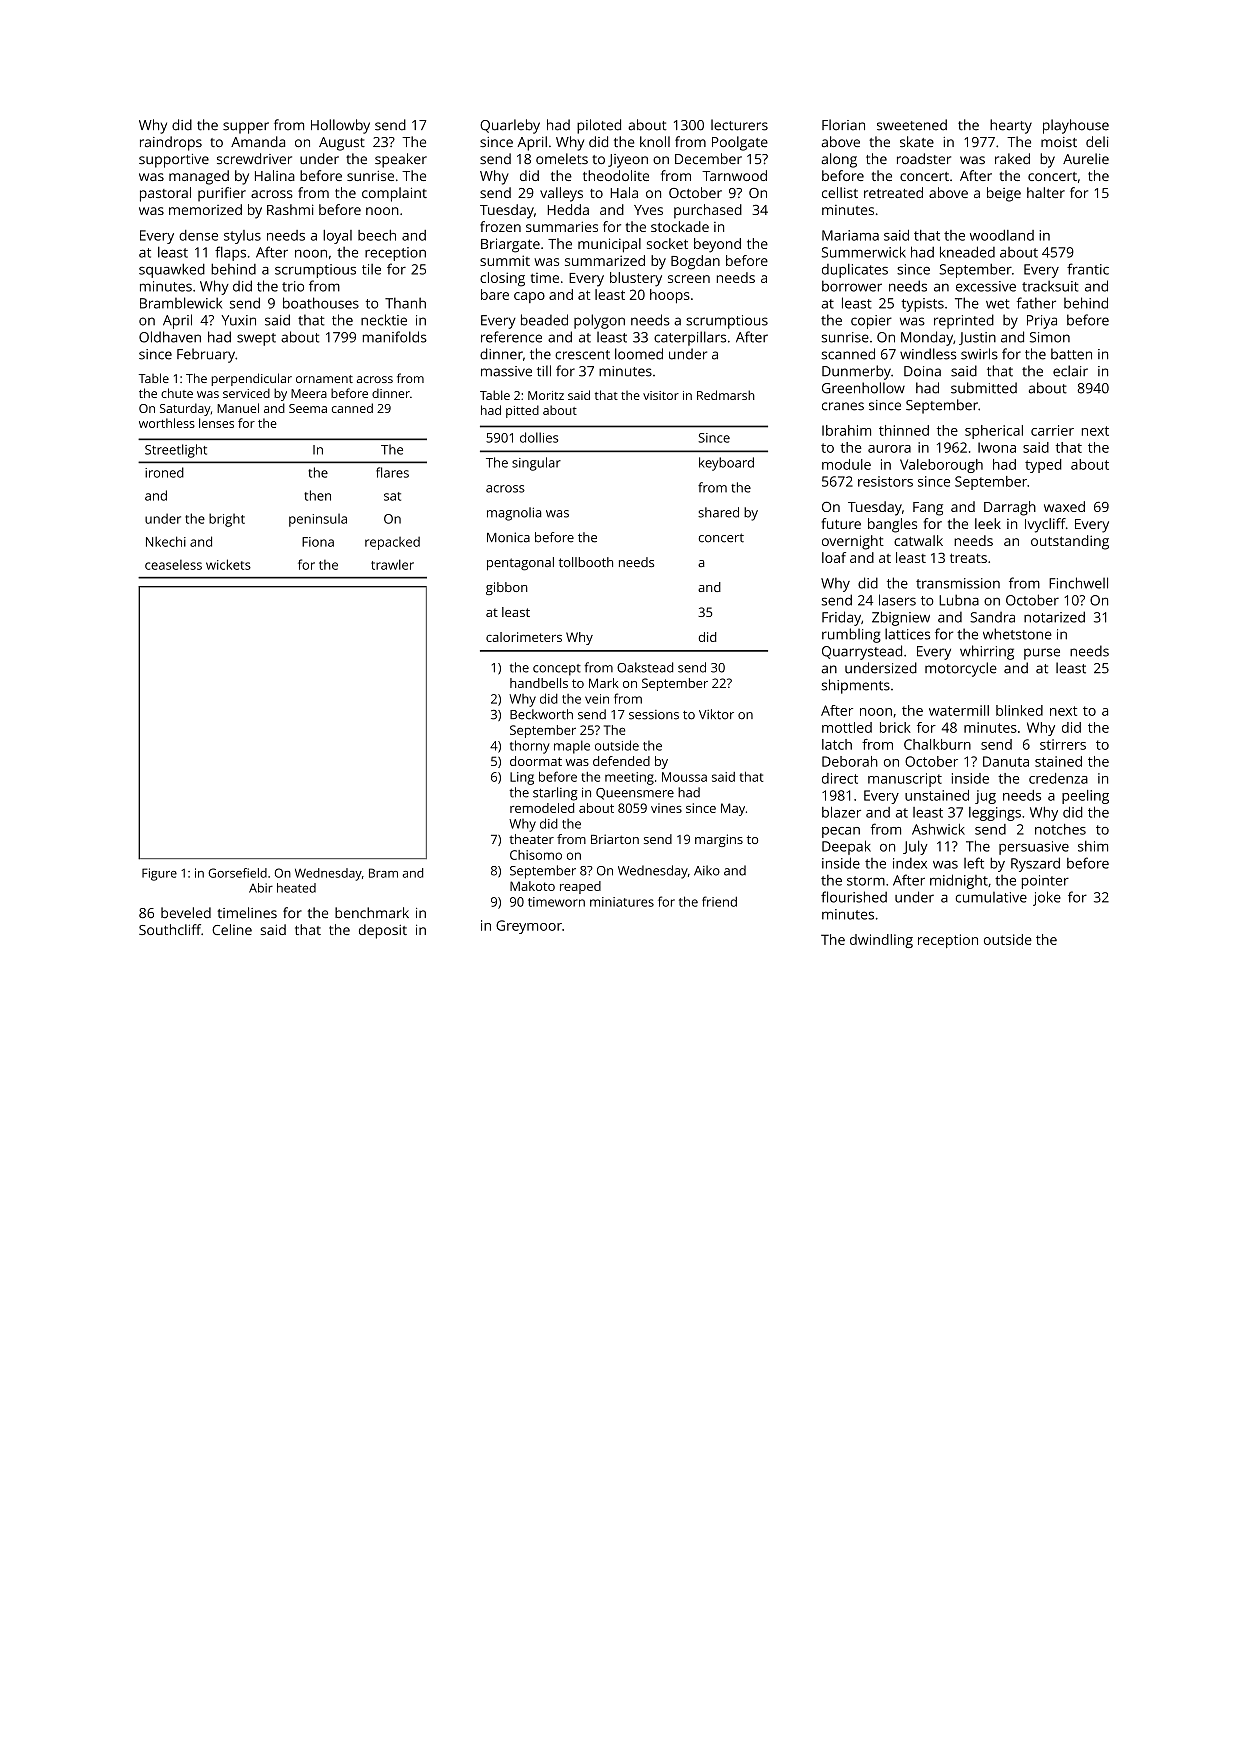 Image resolution: width=1248 pixels, height=1764 pixels. What do you see at coordinates (502, 279) in the screenshot?
I see `closing` at bounding box center [502, 279].
